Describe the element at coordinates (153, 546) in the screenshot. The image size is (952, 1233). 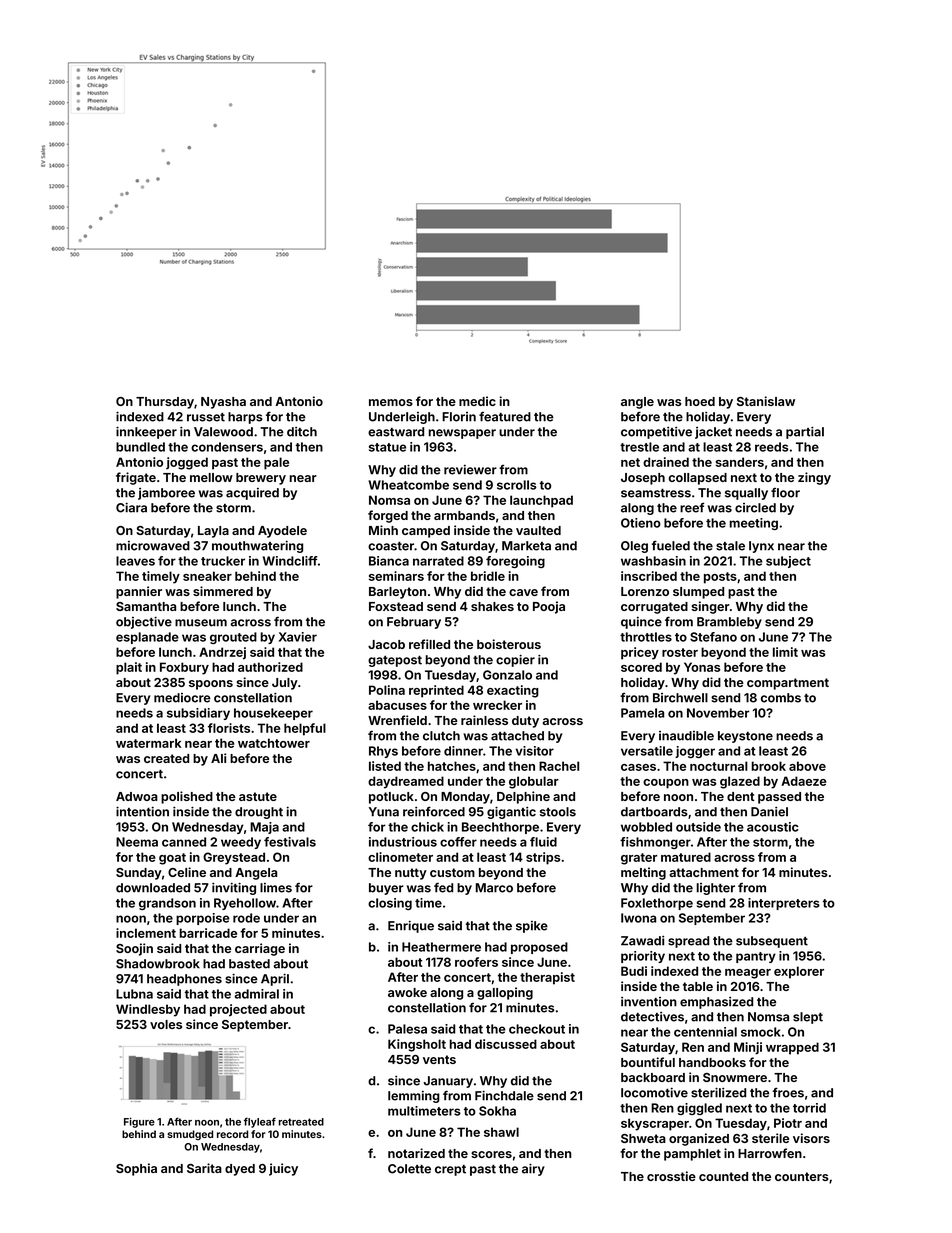
I see `microwaved` at that location.
